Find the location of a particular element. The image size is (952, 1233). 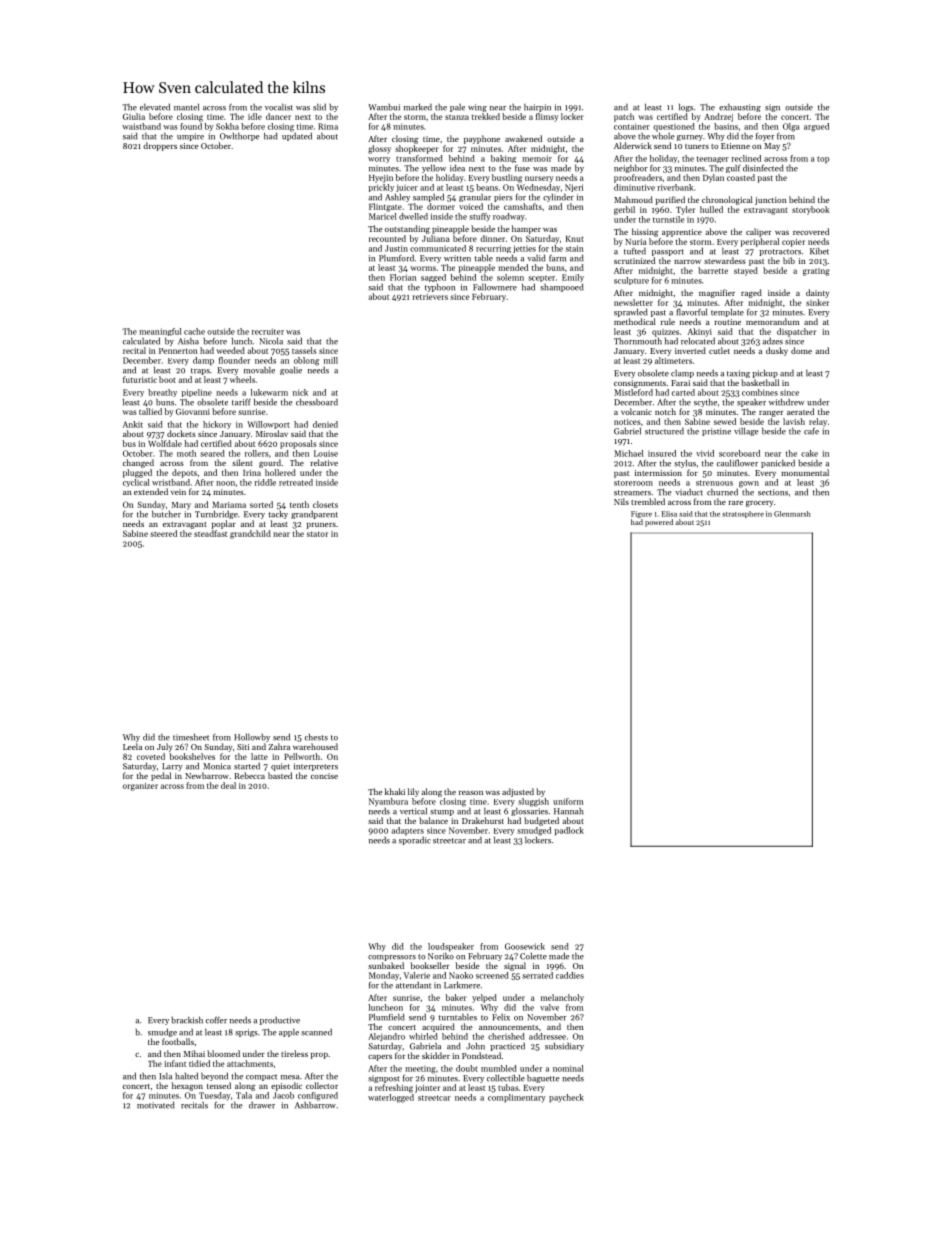

stratosphere is located at coordinates (743, 514).
